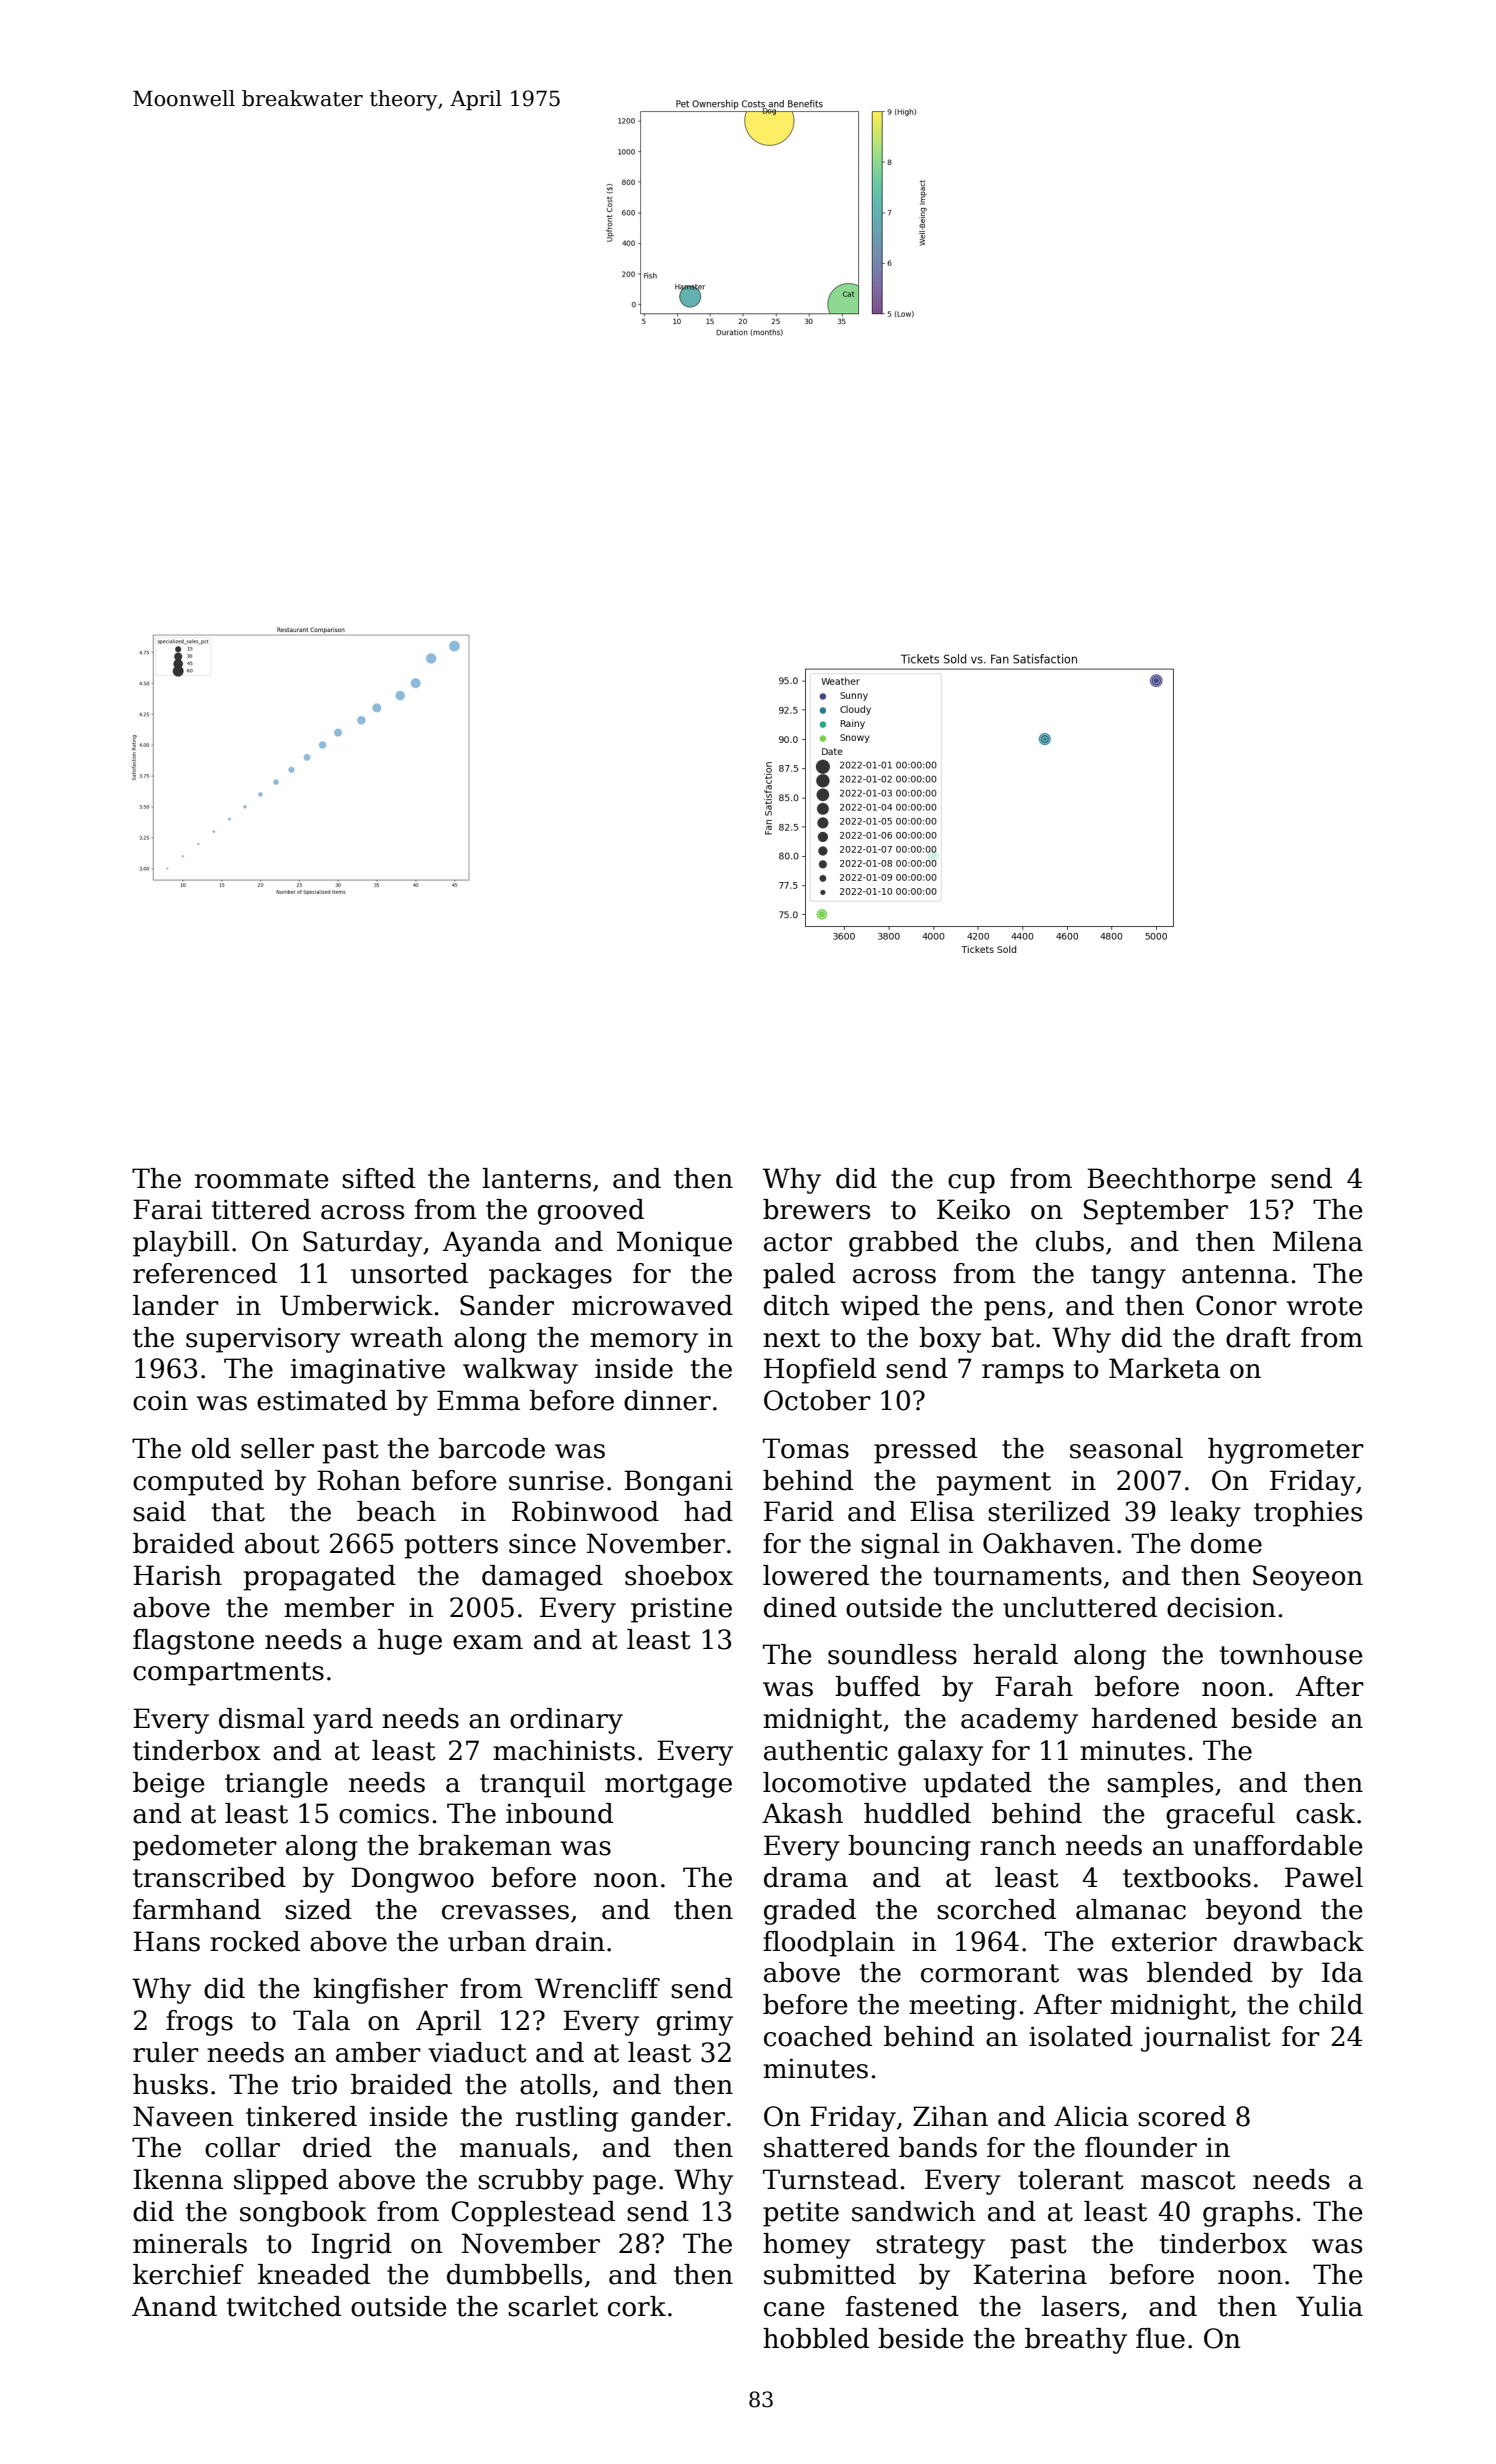 Image resolution: width=1496 pixels, height=2464 pixels. I want to click on payment, so click(993, 1484).
